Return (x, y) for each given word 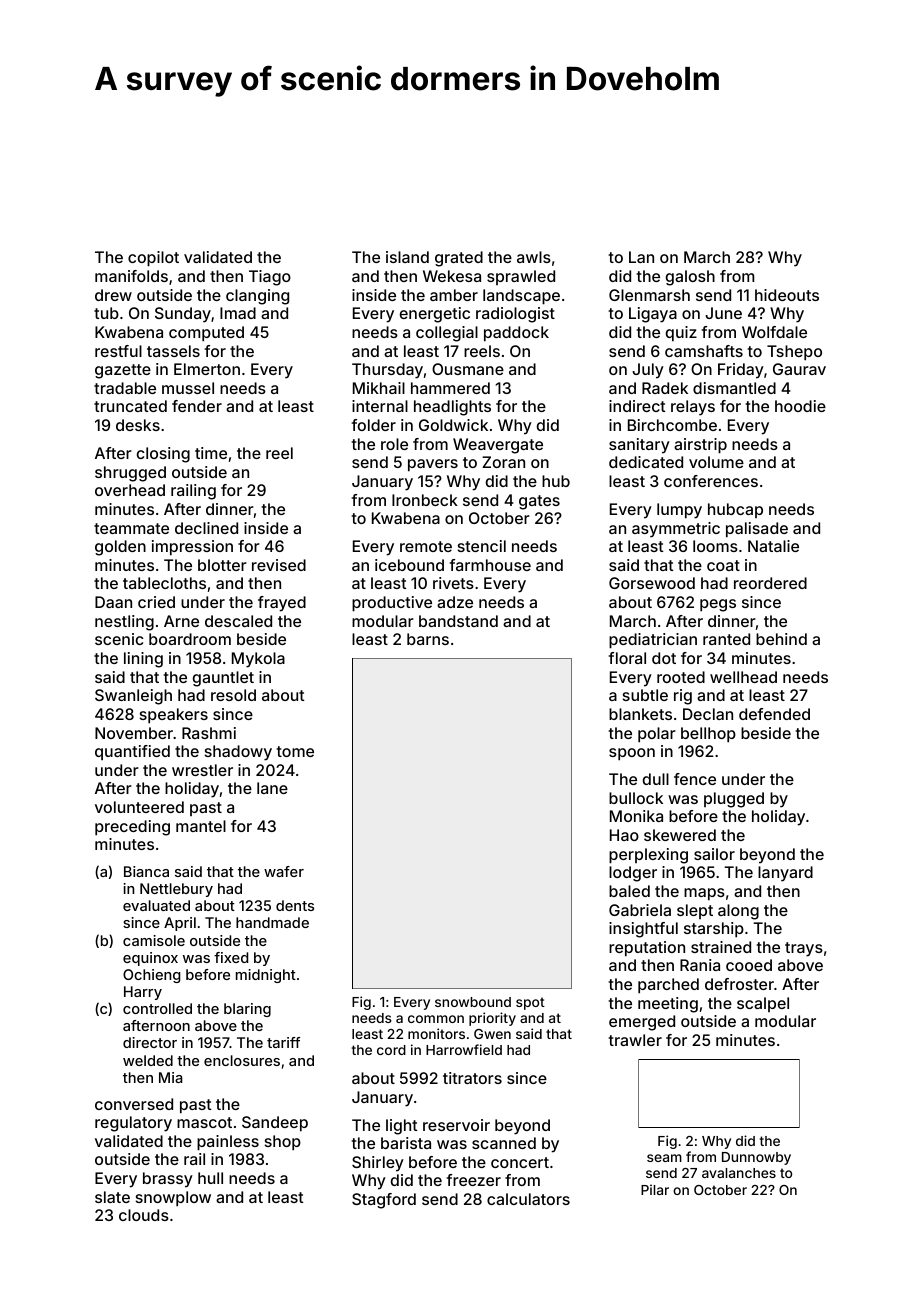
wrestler (202, 770)
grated (459, 259)
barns (428, 639)
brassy (168, 1180)
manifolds (131, 276)
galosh (690, 278)
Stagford (384, 1201)
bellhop (708, 735)
